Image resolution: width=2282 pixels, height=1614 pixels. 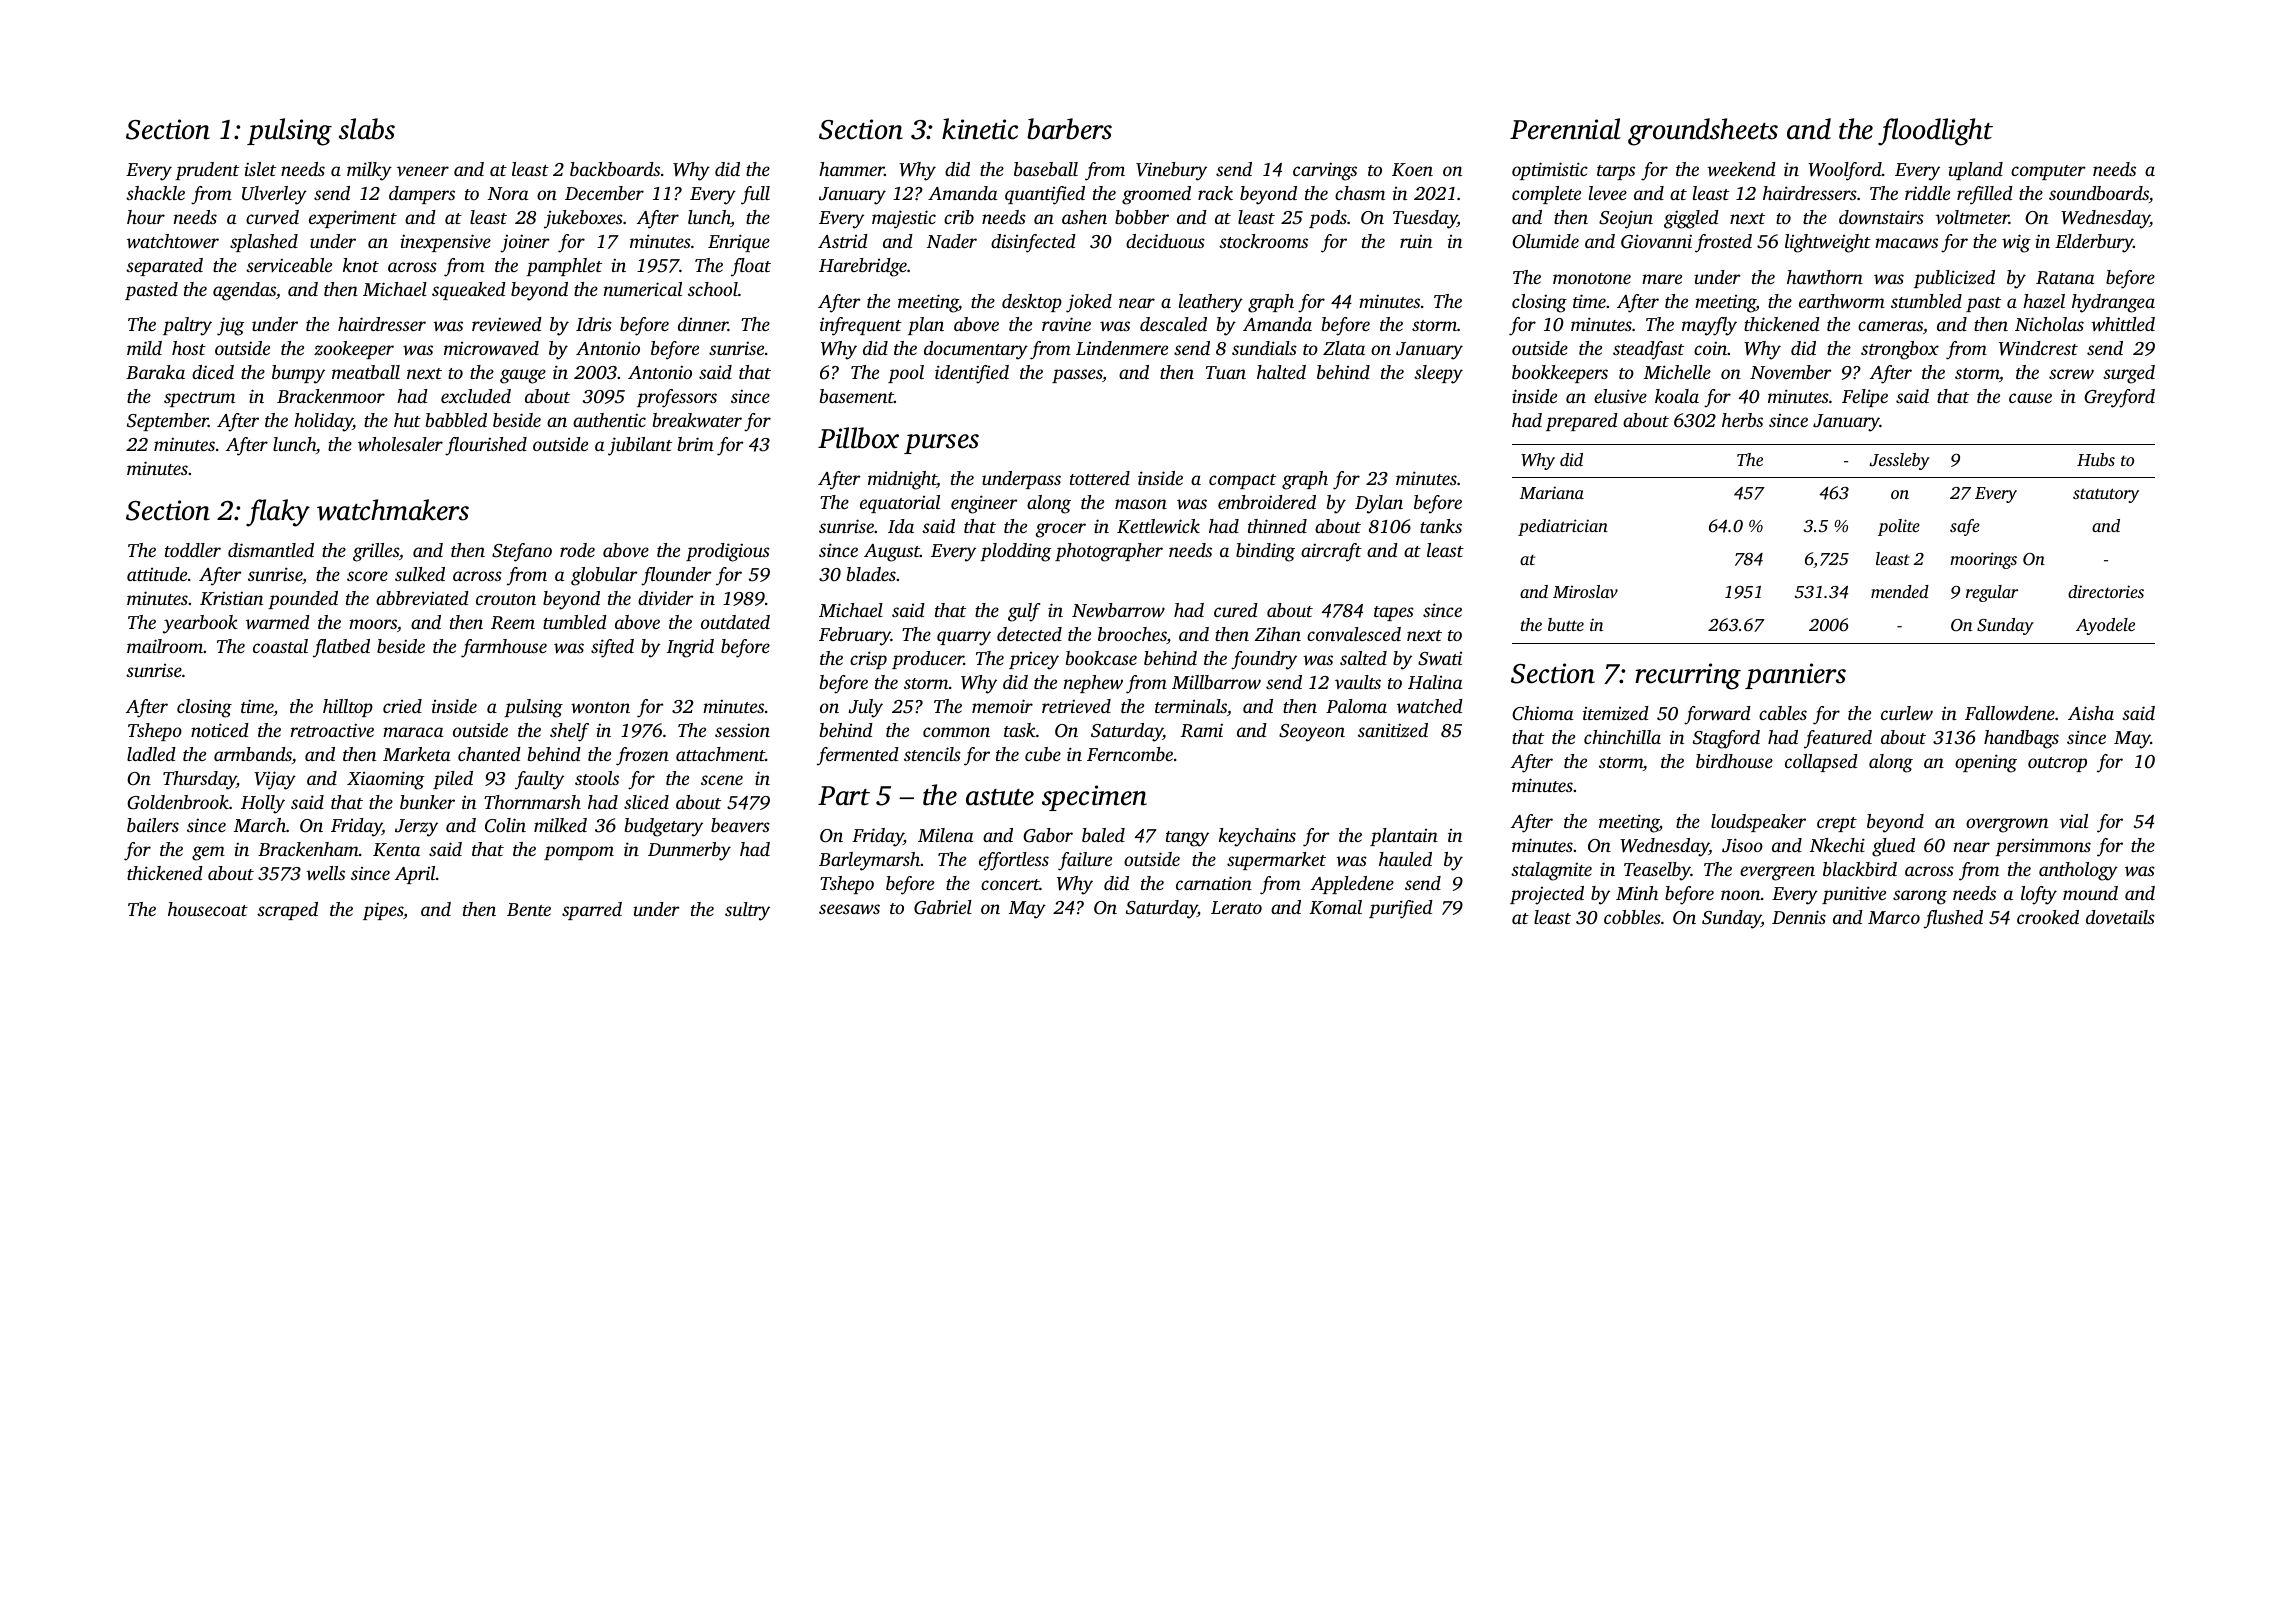 I want to click on Aisha, so click(x=2091, y=713).
